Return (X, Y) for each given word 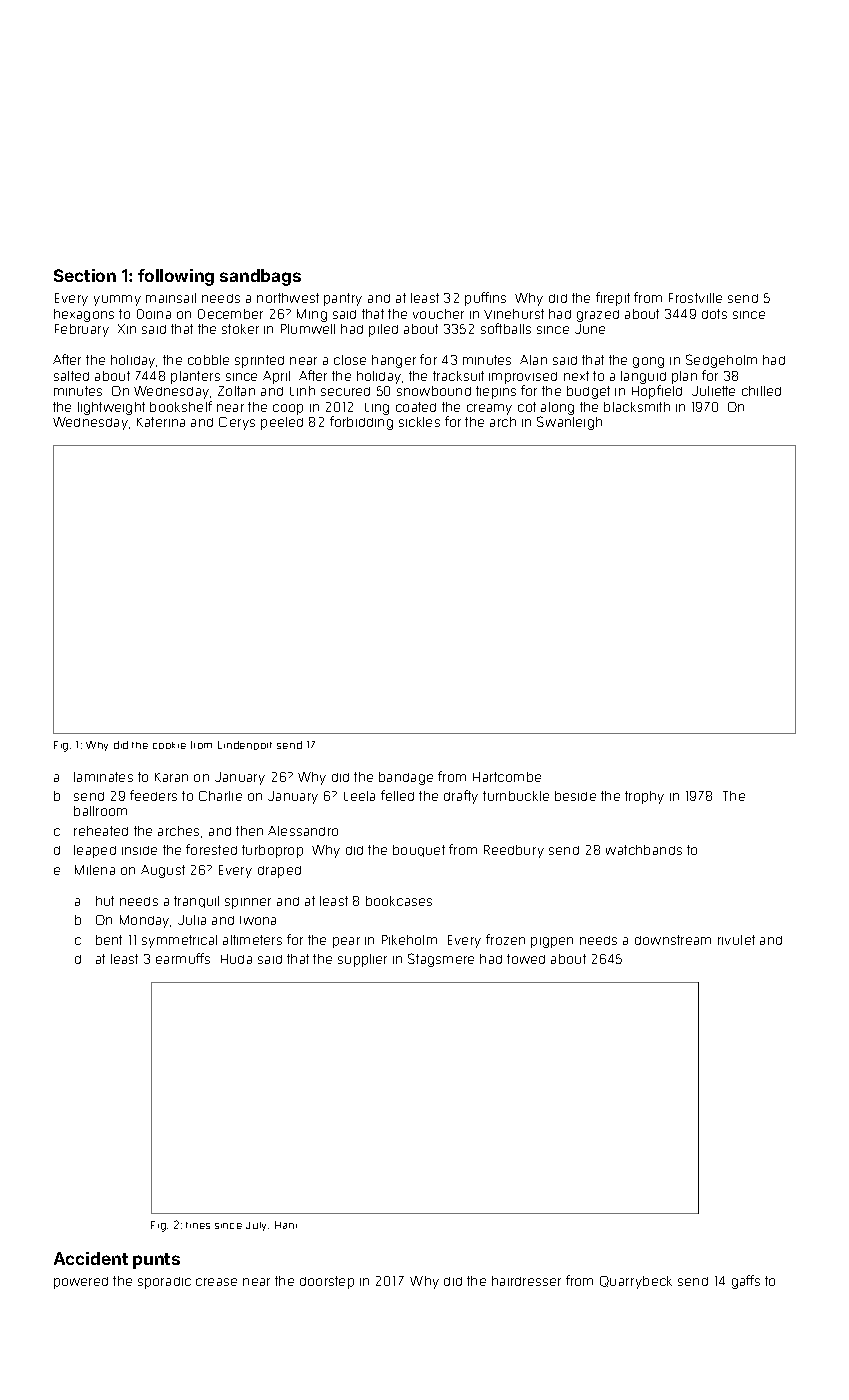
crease (216, 1282)
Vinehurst (514, 314)
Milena (95, 870)
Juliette (713, 391)
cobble (208, 360)
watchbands (644, 850)
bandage (406, 778)
